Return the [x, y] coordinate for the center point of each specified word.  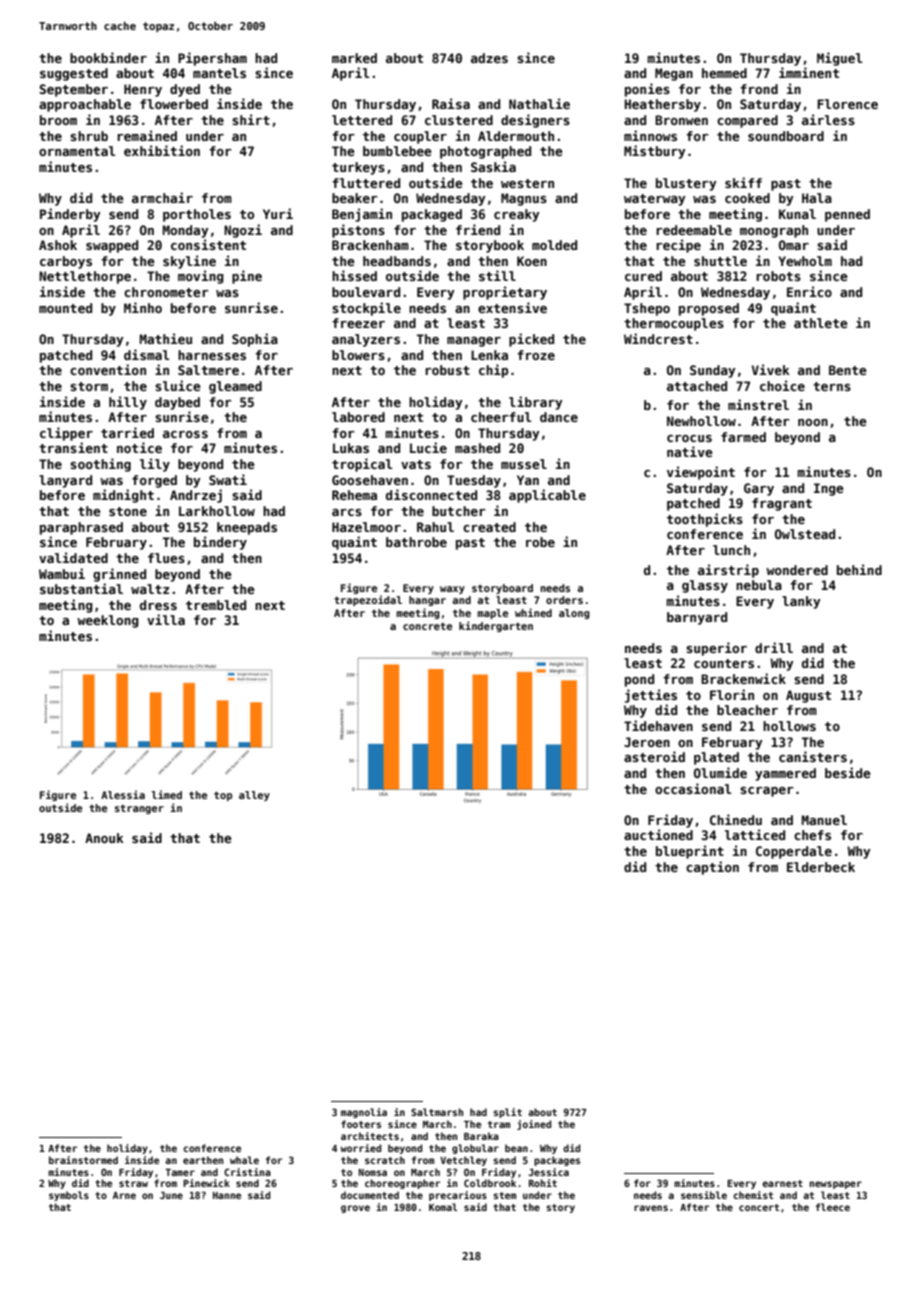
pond [639, 680]
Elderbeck [821, 867]
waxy [452, 590]
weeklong [108, 621]
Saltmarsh [437, 1112]
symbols [69, 1196]
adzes [489, 58]
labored [358, 417]
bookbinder [108, 57]
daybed [177, 403]
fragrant [782, 504]
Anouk [104, 838]
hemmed [724, 73]
